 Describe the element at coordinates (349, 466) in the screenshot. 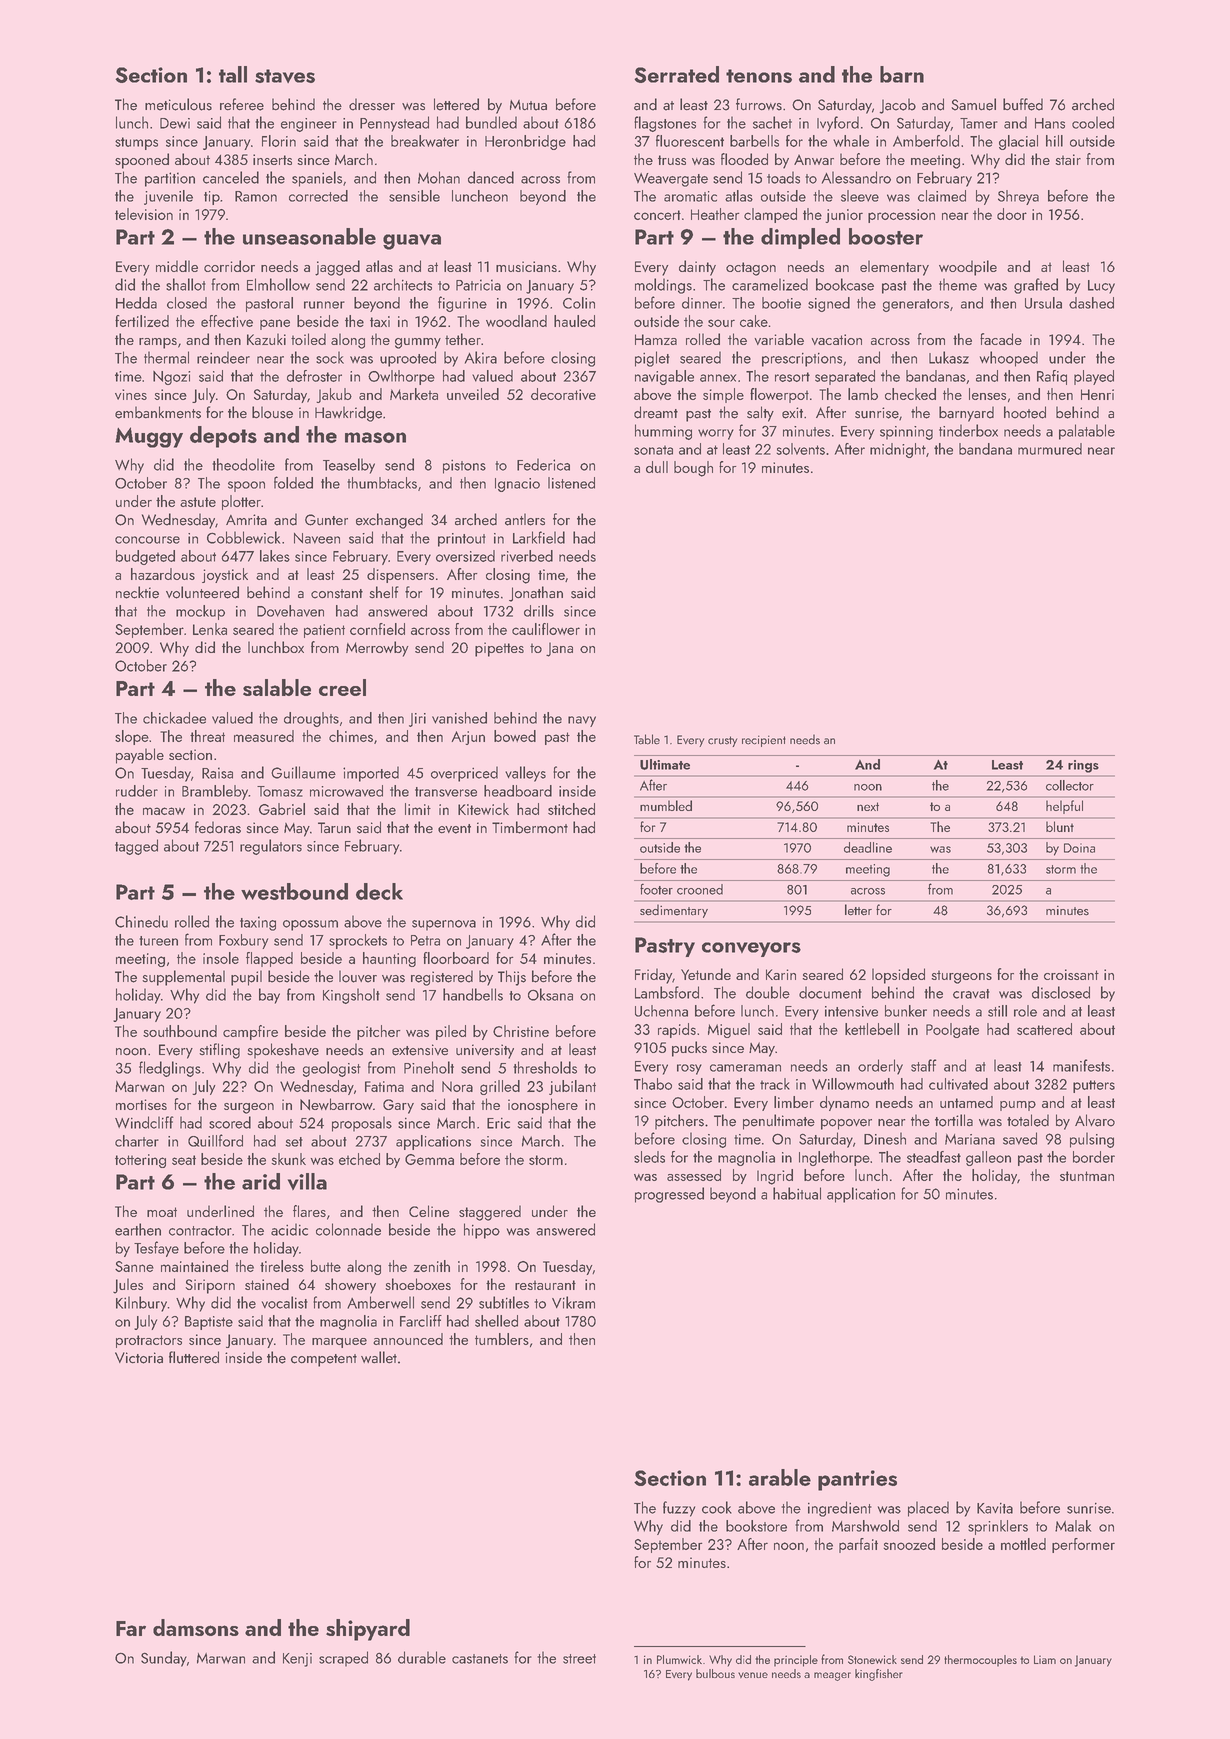

I see `Teaselby` at that location.
